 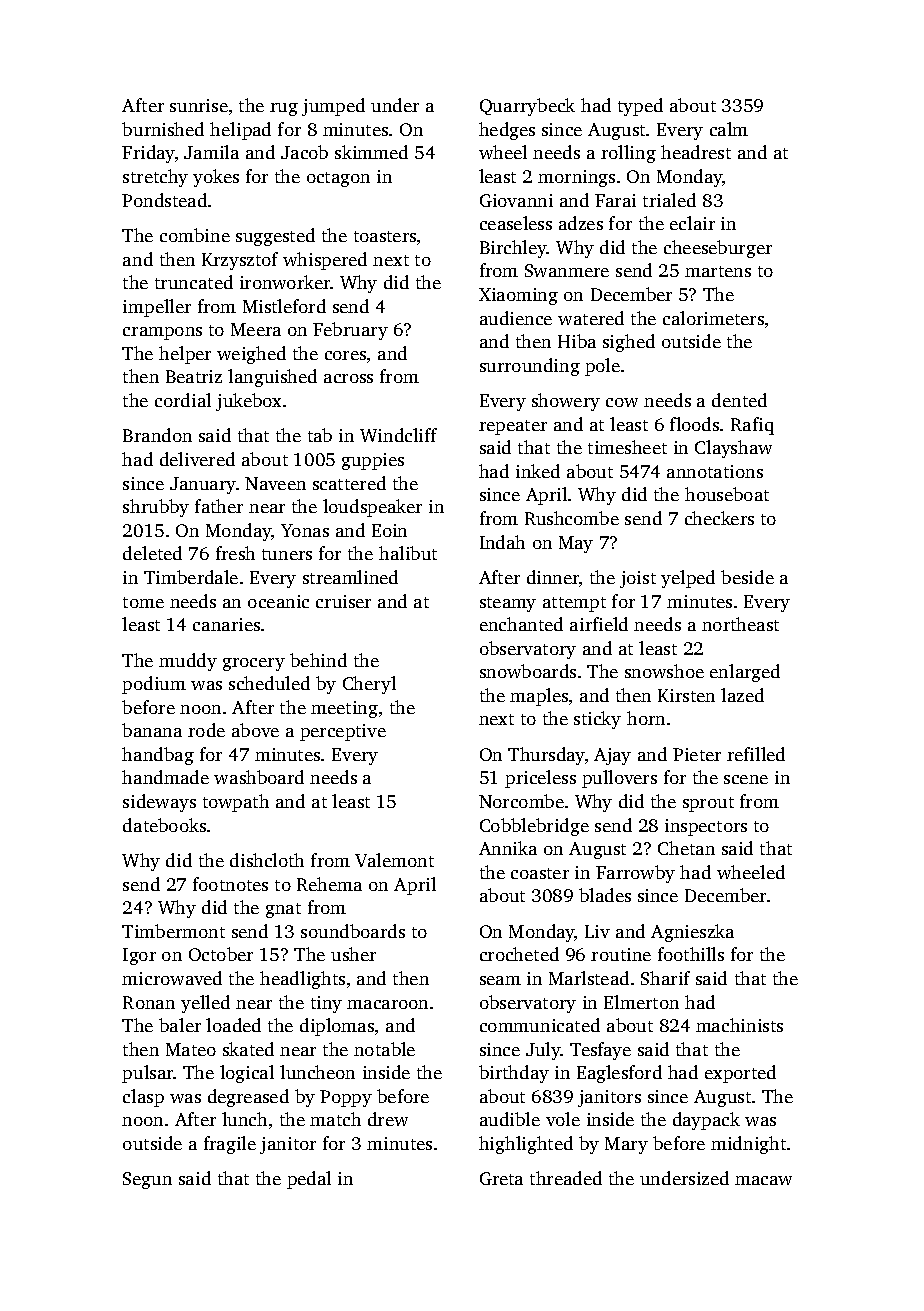 What do you see at coordinates (194, 376) in the screenshot?
I see `Beatriz` at bounding box center [194, 376].
